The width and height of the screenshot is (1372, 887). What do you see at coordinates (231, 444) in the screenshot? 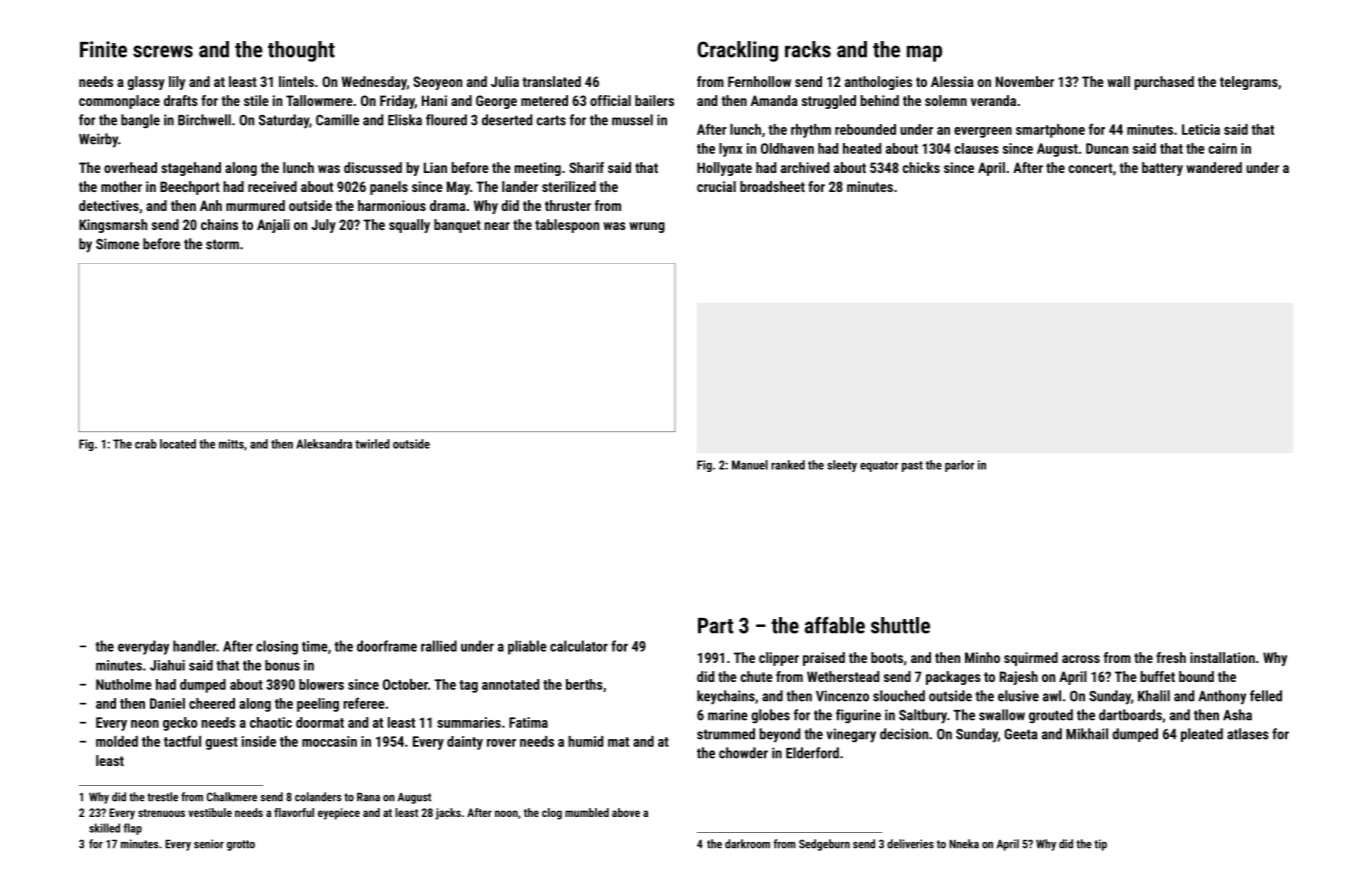
I see `mitts` at bounding box center [231, 444].
